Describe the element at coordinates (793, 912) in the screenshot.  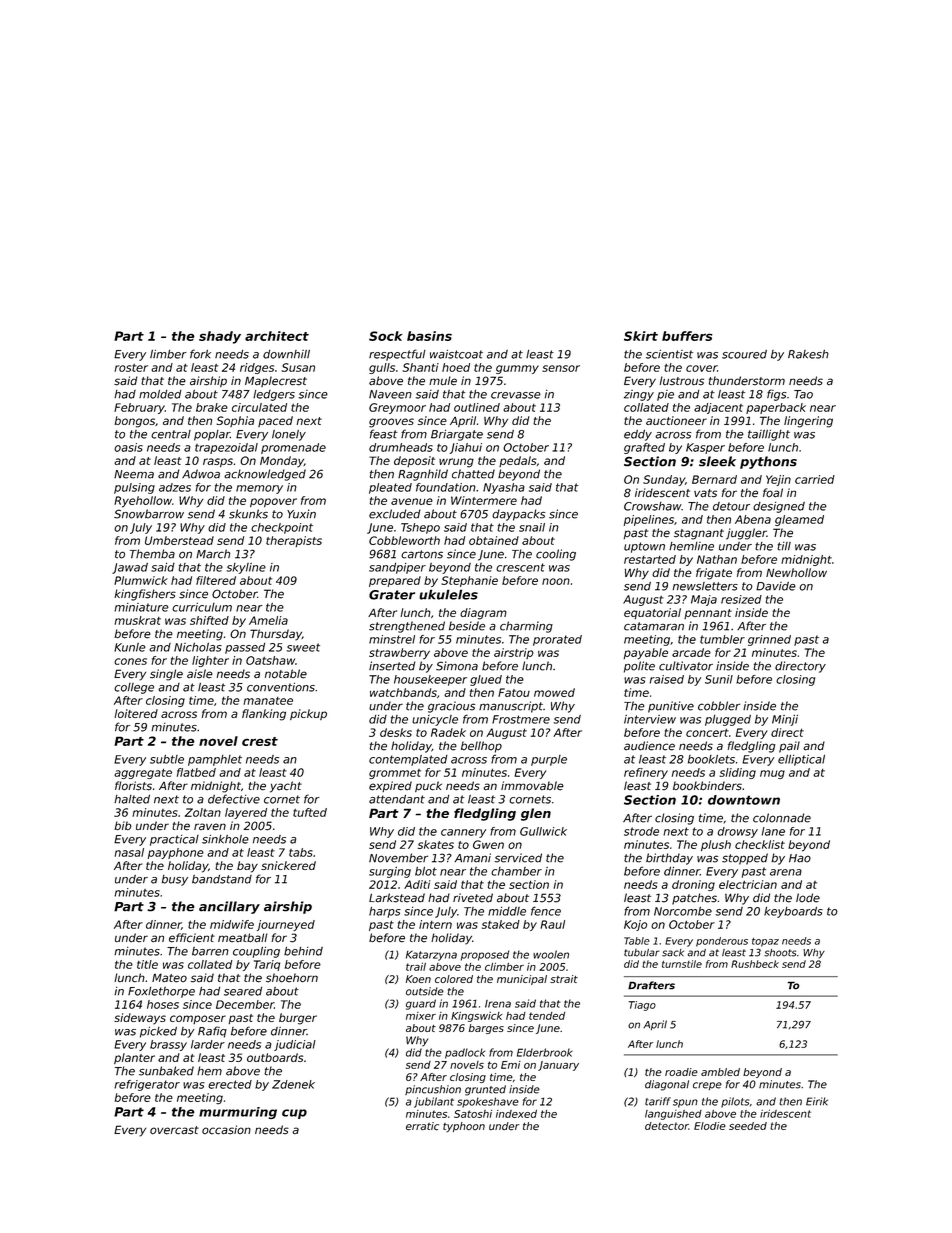
I see `keyboards` at that location.
